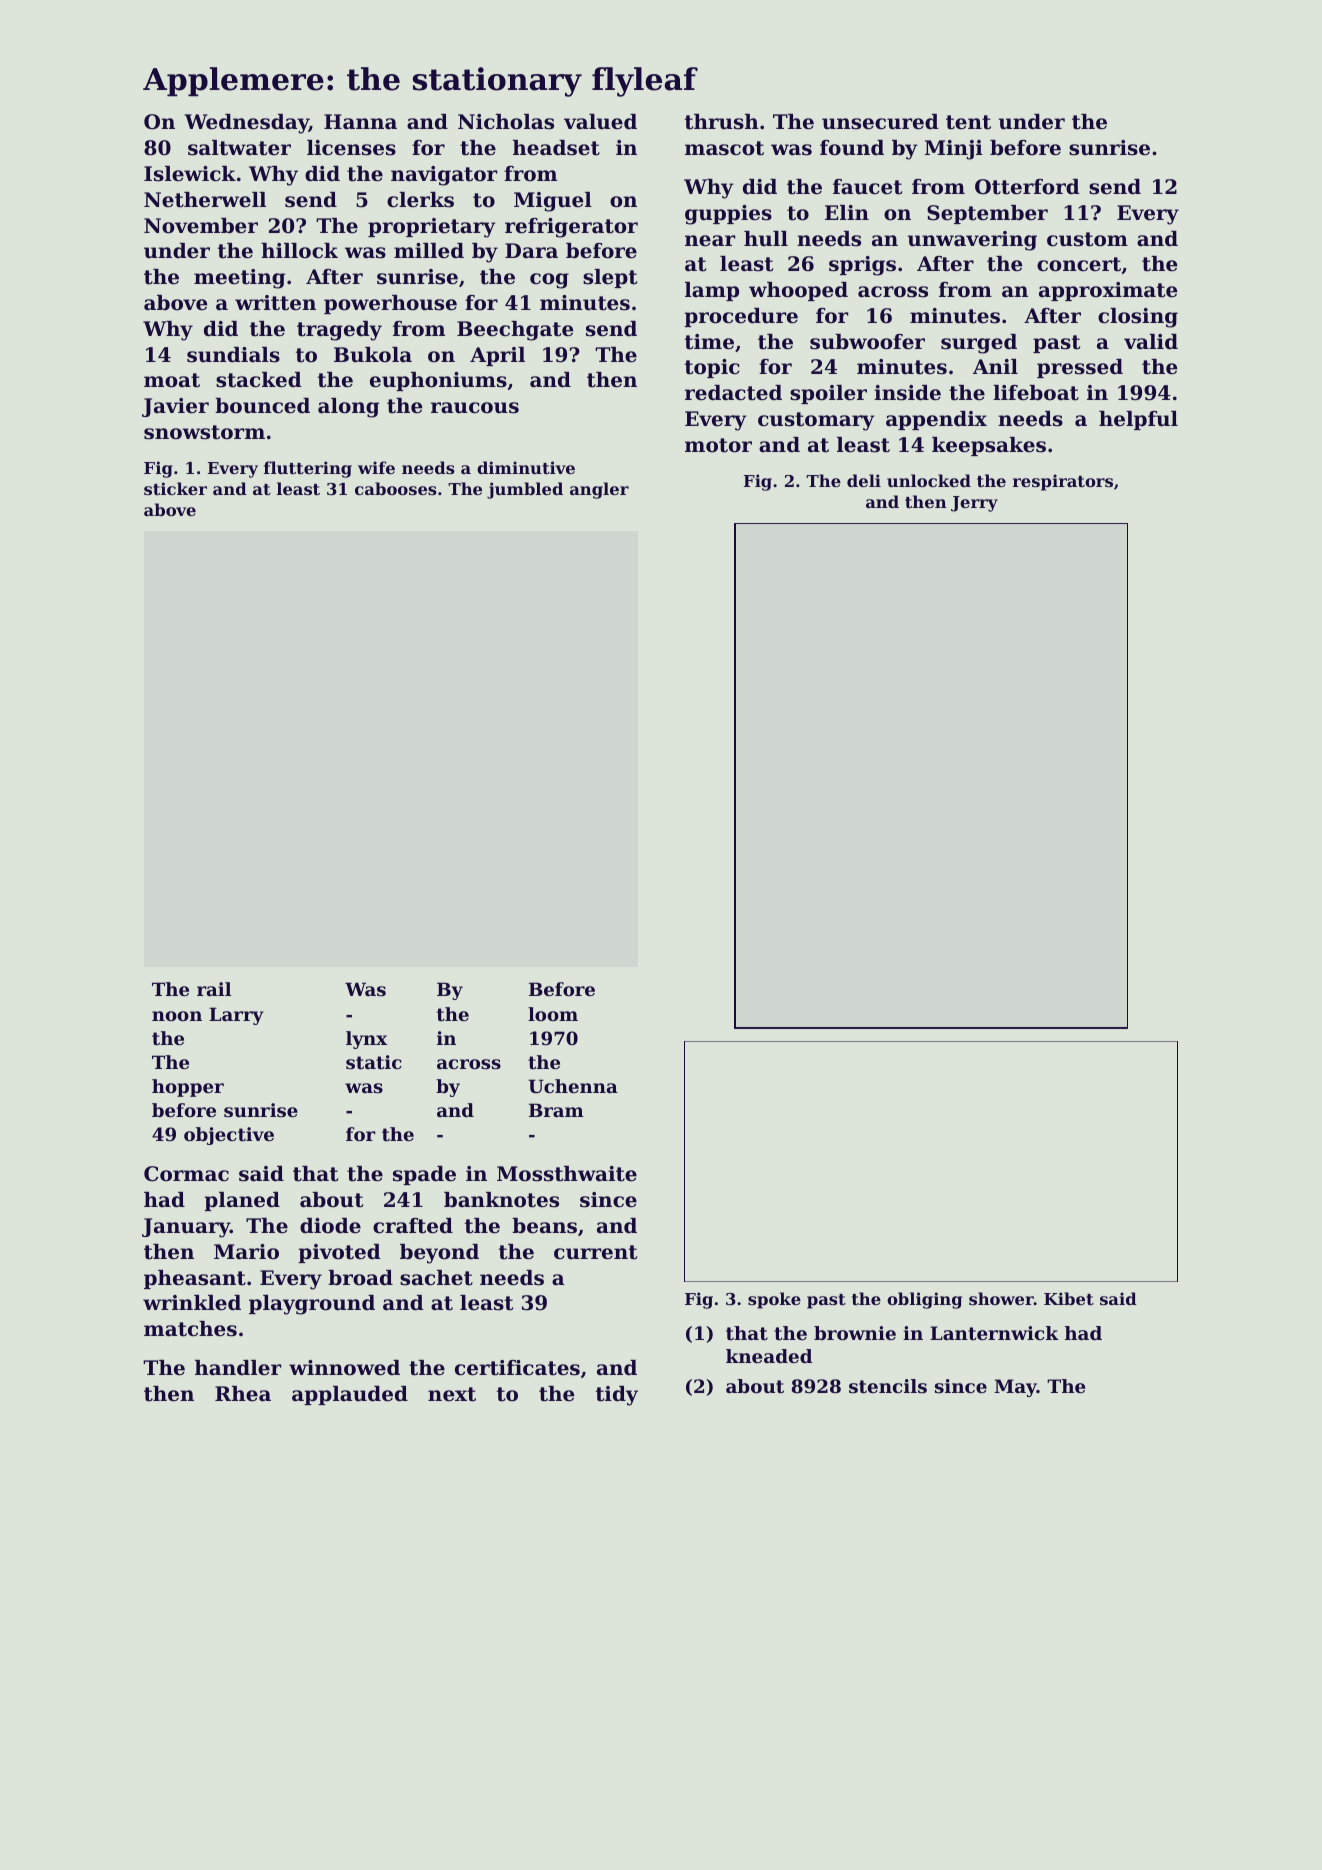 This screenshot has width=1322, height=1870. What do you see at coordinates (722, 122) in the screenshot?
I see `thrush` at bounding box center [722, 122].
